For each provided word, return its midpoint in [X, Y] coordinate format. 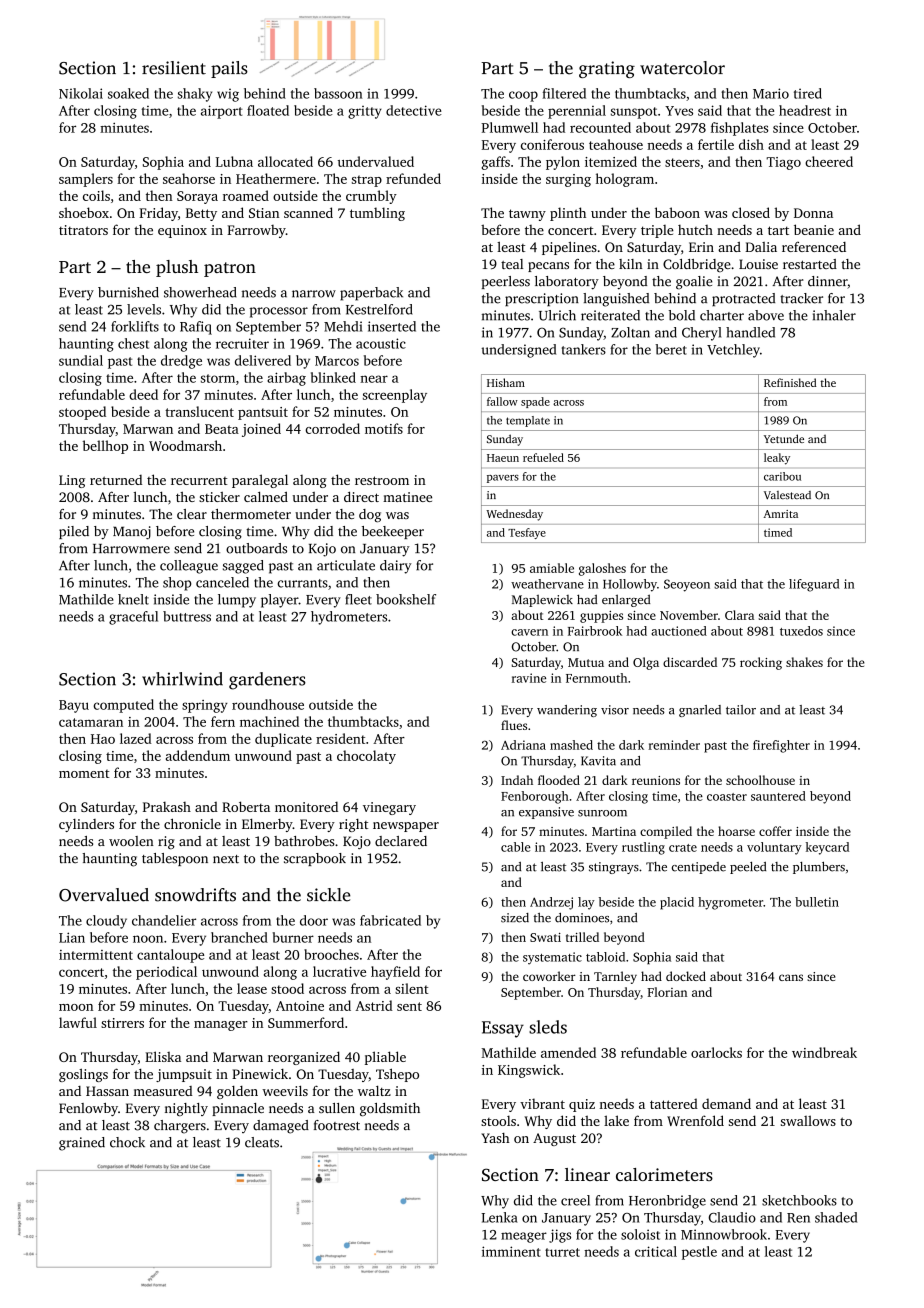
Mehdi [343, 326]
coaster [727, 797]
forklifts [135, 326]
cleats [262, 1142]
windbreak [824, 1052]
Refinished [790, 382]
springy [205, 706]
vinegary [389, 808]
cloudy [106, 922]
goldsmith [390, 1110]
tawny [527, 215]
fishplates [739, 129]
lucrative [339, 971]
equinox [182, 231]
